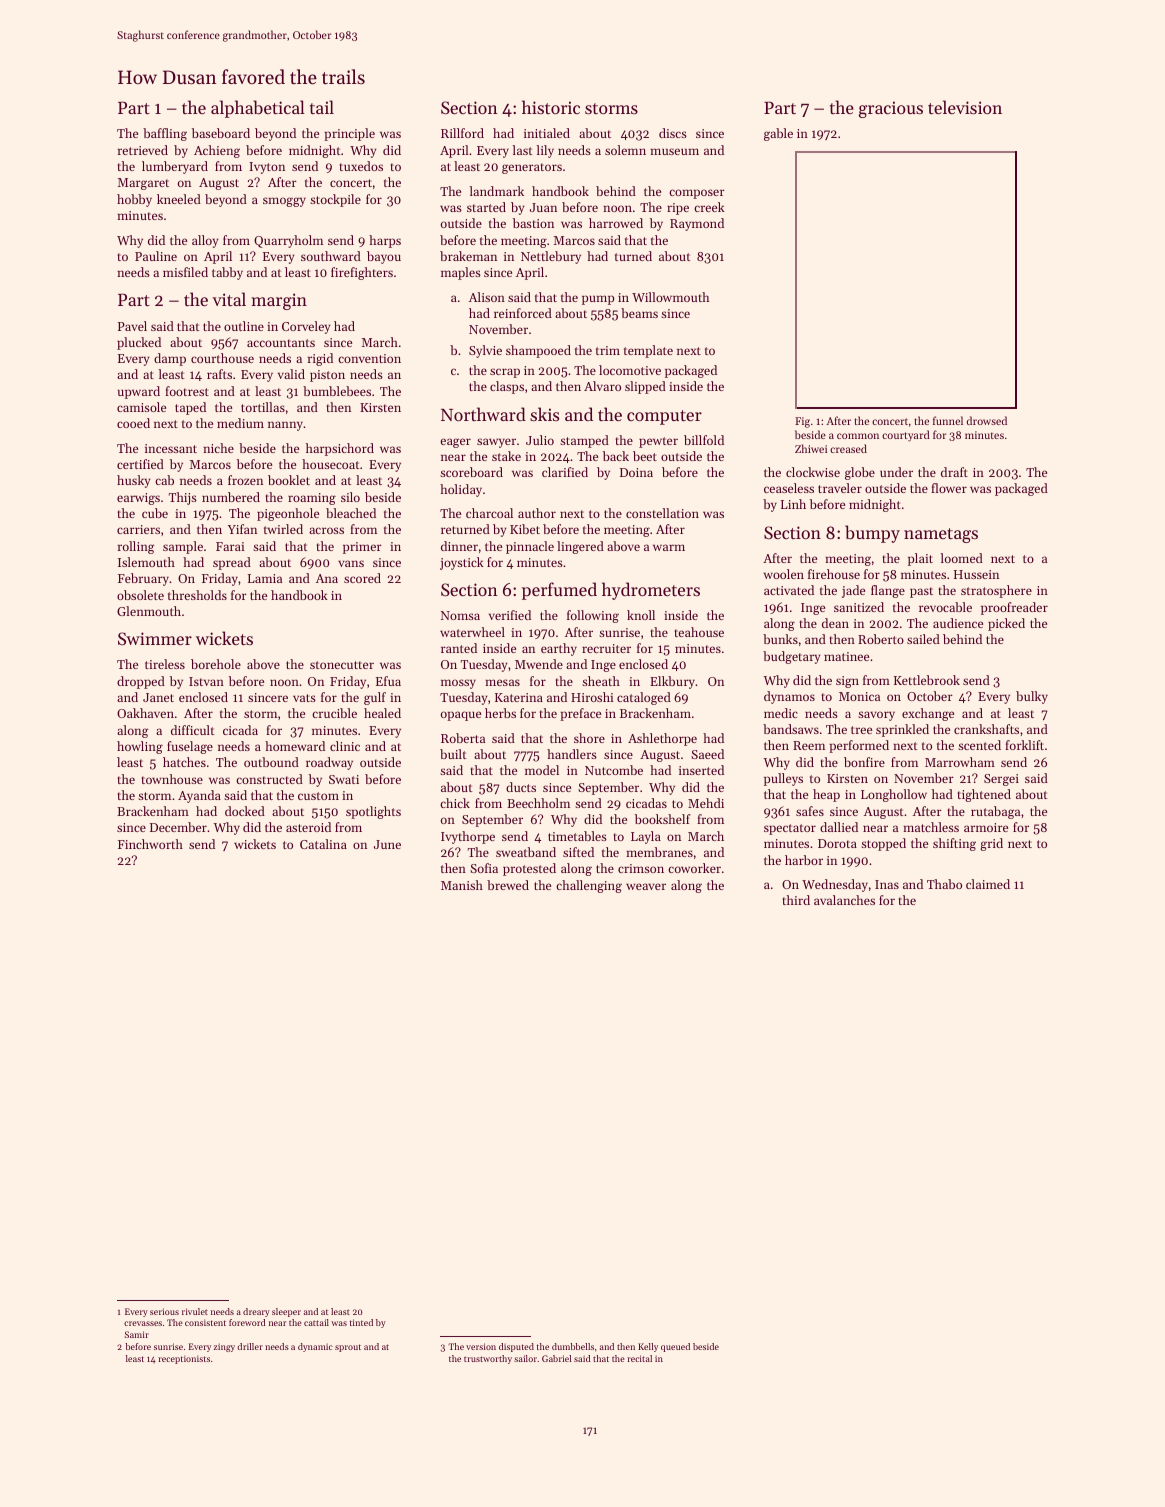 This screenshot has width=1165, height=1507. What do you see at coordinates (485, 351) in the screenshot?
I see `Sylvie` at bounding box center [485, 351].
